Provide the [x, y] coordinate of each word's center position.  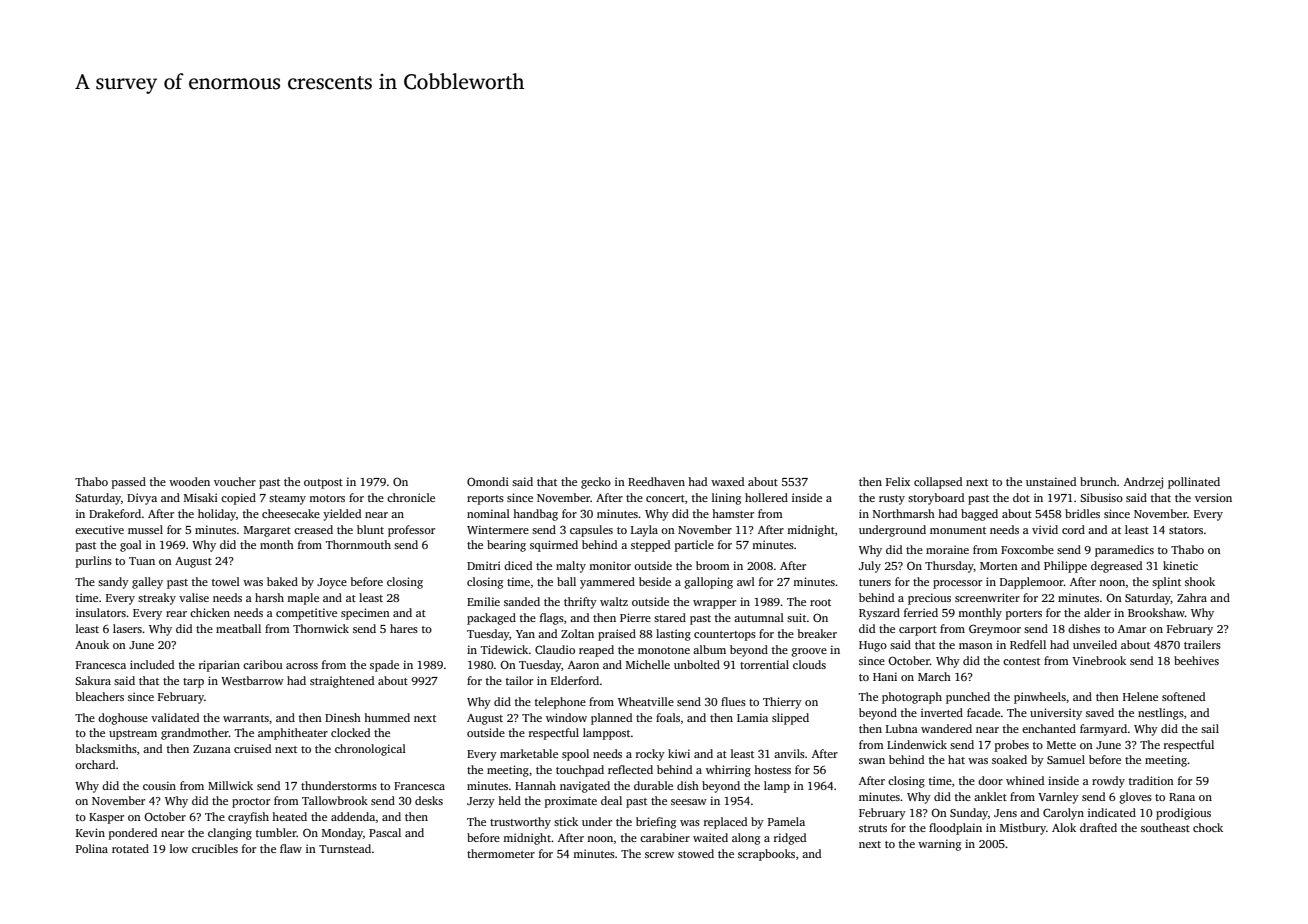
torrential [764, 664]
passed [129, 483]
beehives [1196, 660]
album [709, 649]
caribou [263, 664]
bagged [979, 515]
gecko [596, 483]
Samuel [1066, 759]
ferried [921, 612]
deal [611, 800]
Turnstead [345, 848]
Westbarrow [252, 680]
